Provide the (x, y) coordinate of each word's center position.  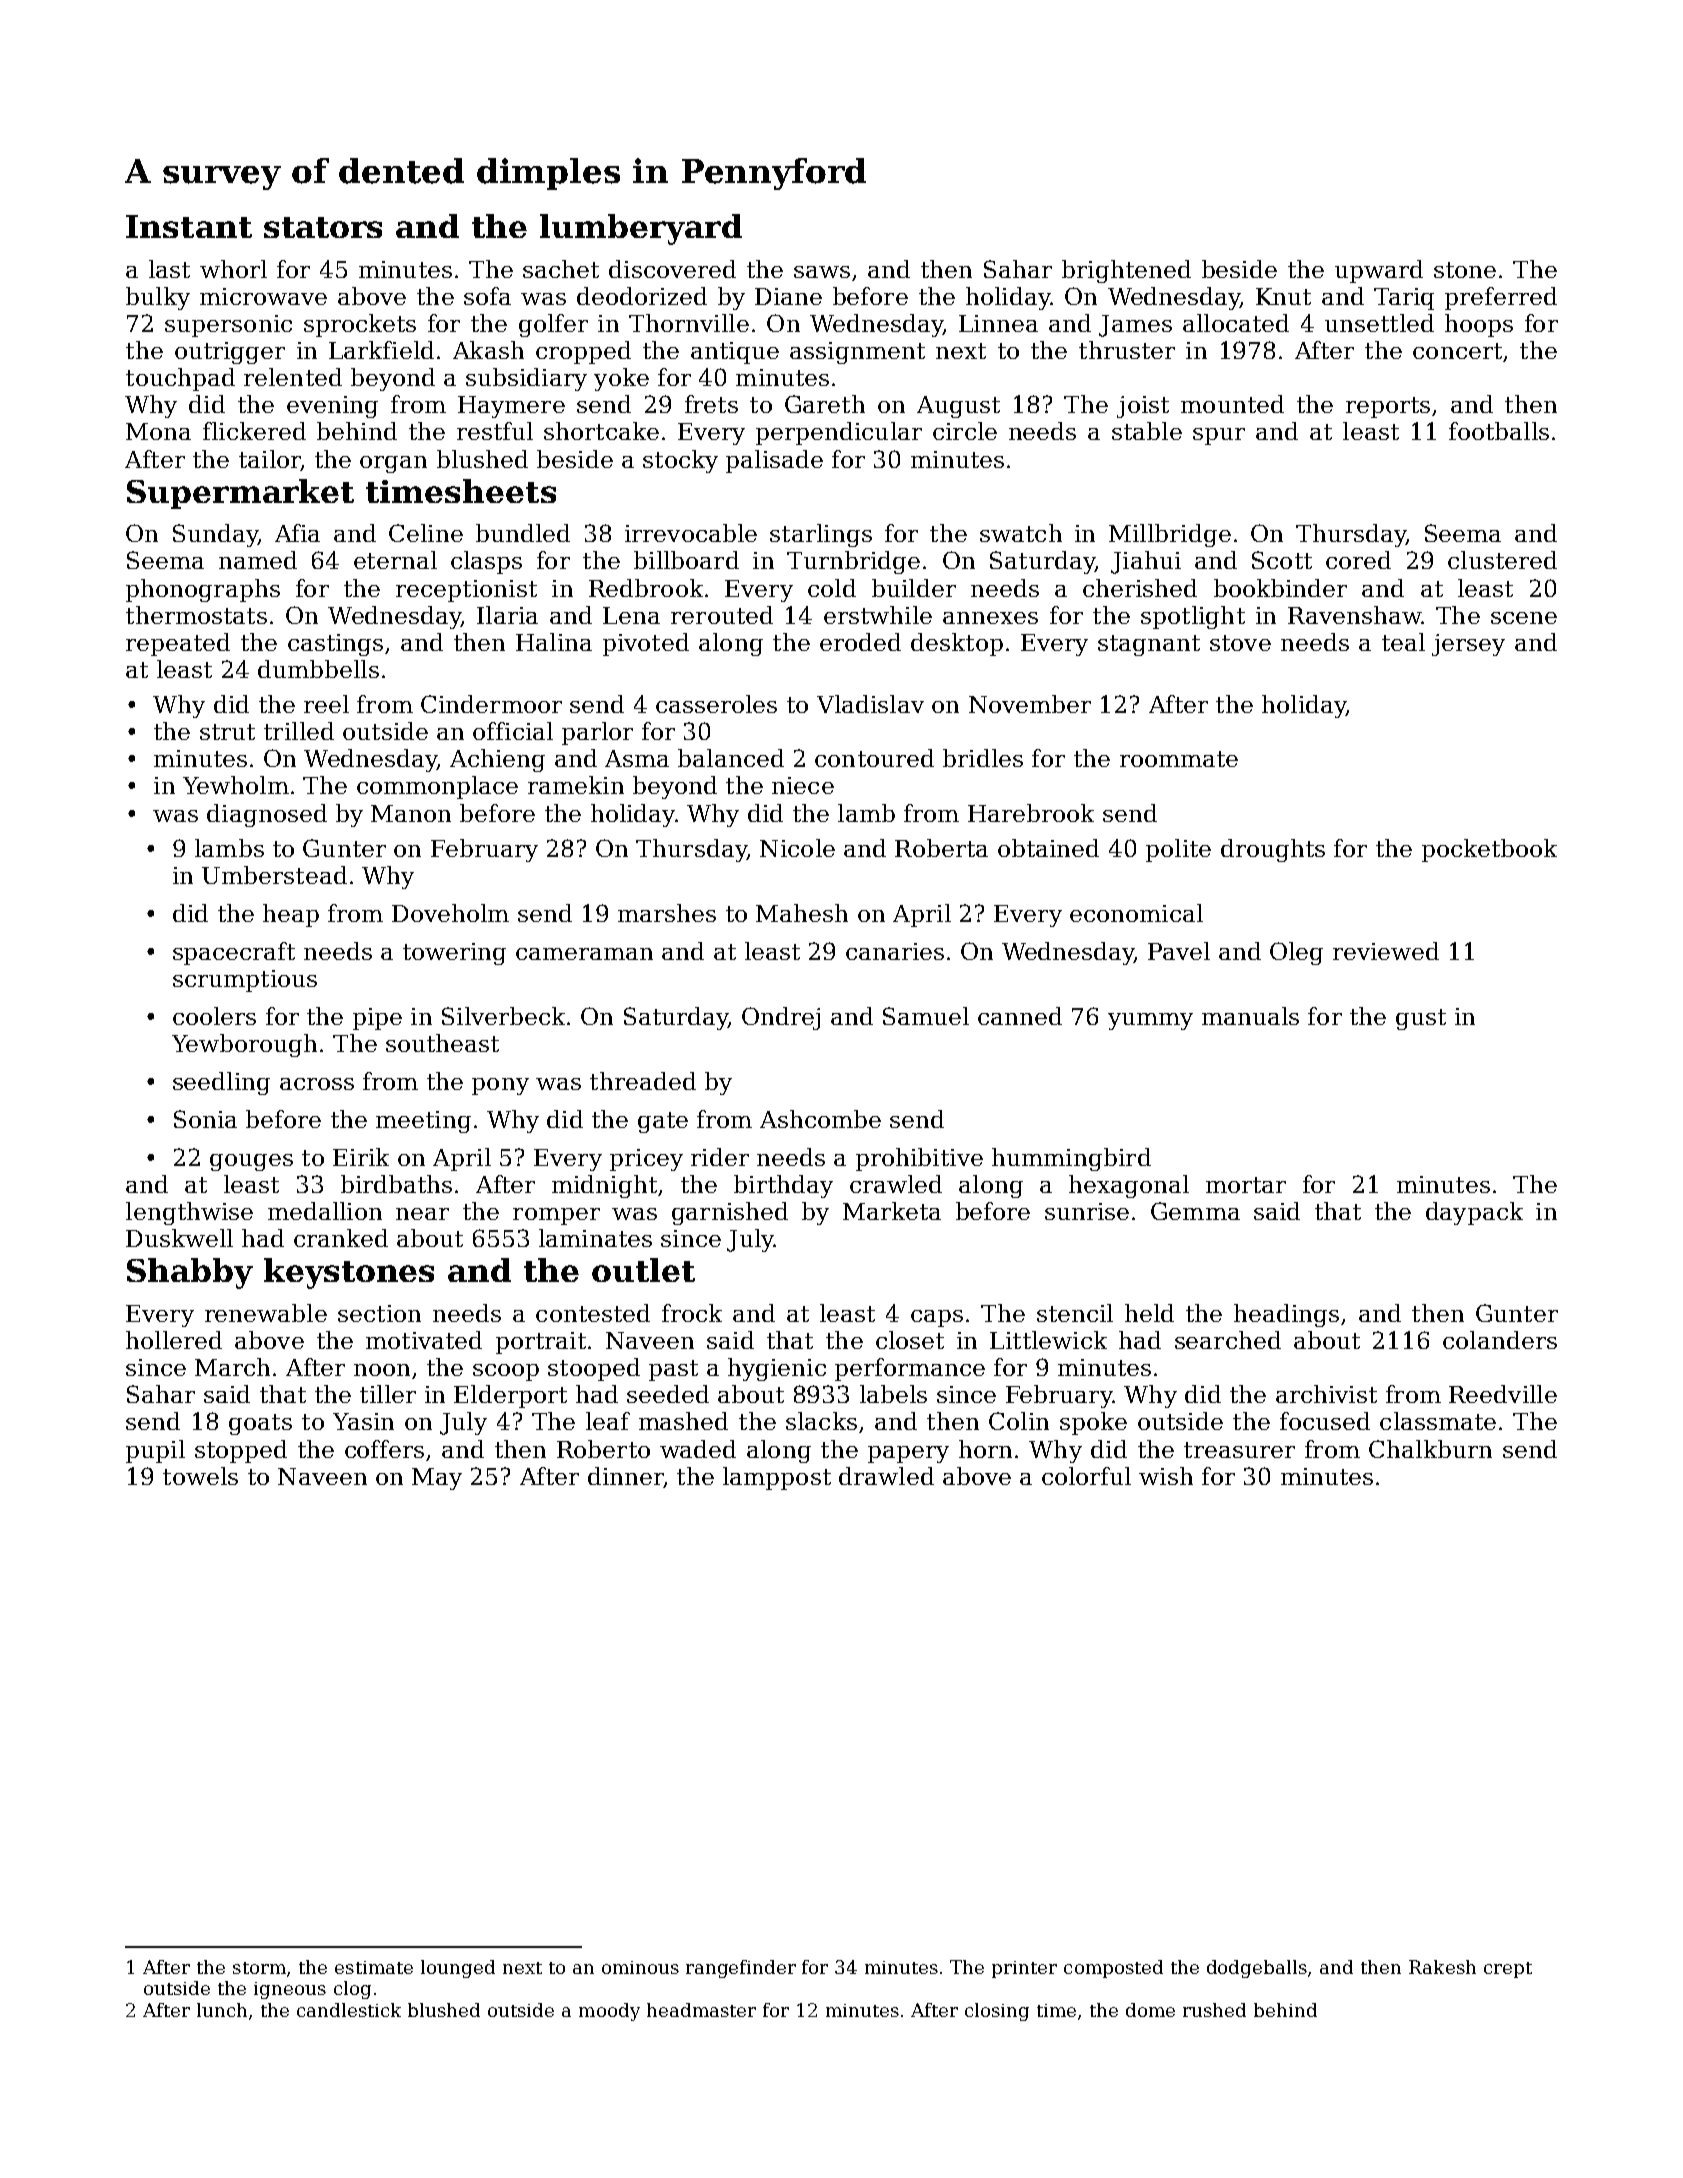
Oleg (1296, 953)
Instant (189, 226)
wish (1166, 1476)
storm (259, 1968)
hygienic (777, 1369)
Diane (788, 296)
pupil (155, 1451)
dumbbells (318, 669)
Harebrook (1031, 813)
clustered (1502, 560)
